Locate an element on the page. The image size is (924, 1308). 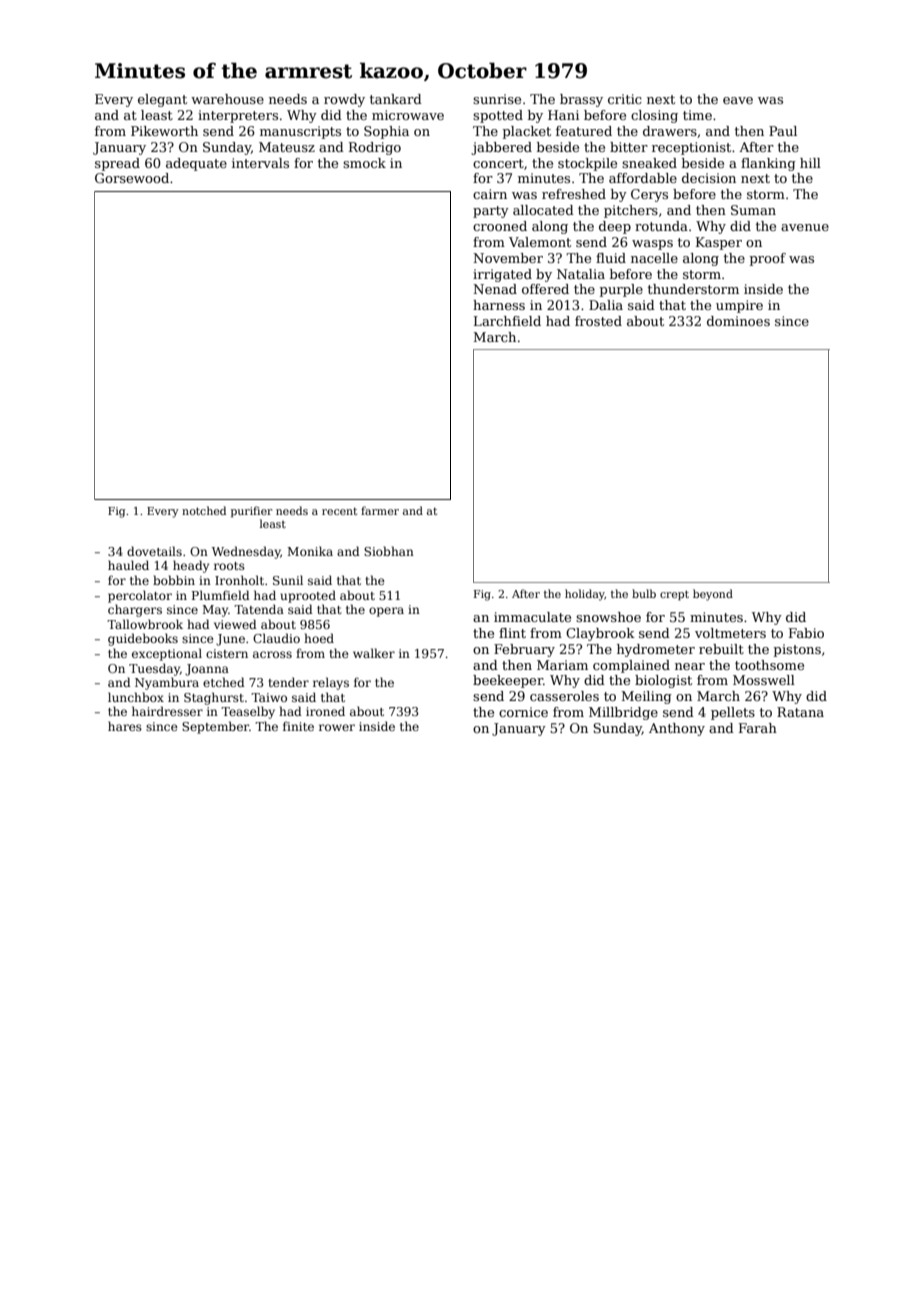
bulb is located at coordinates (644, 593).
